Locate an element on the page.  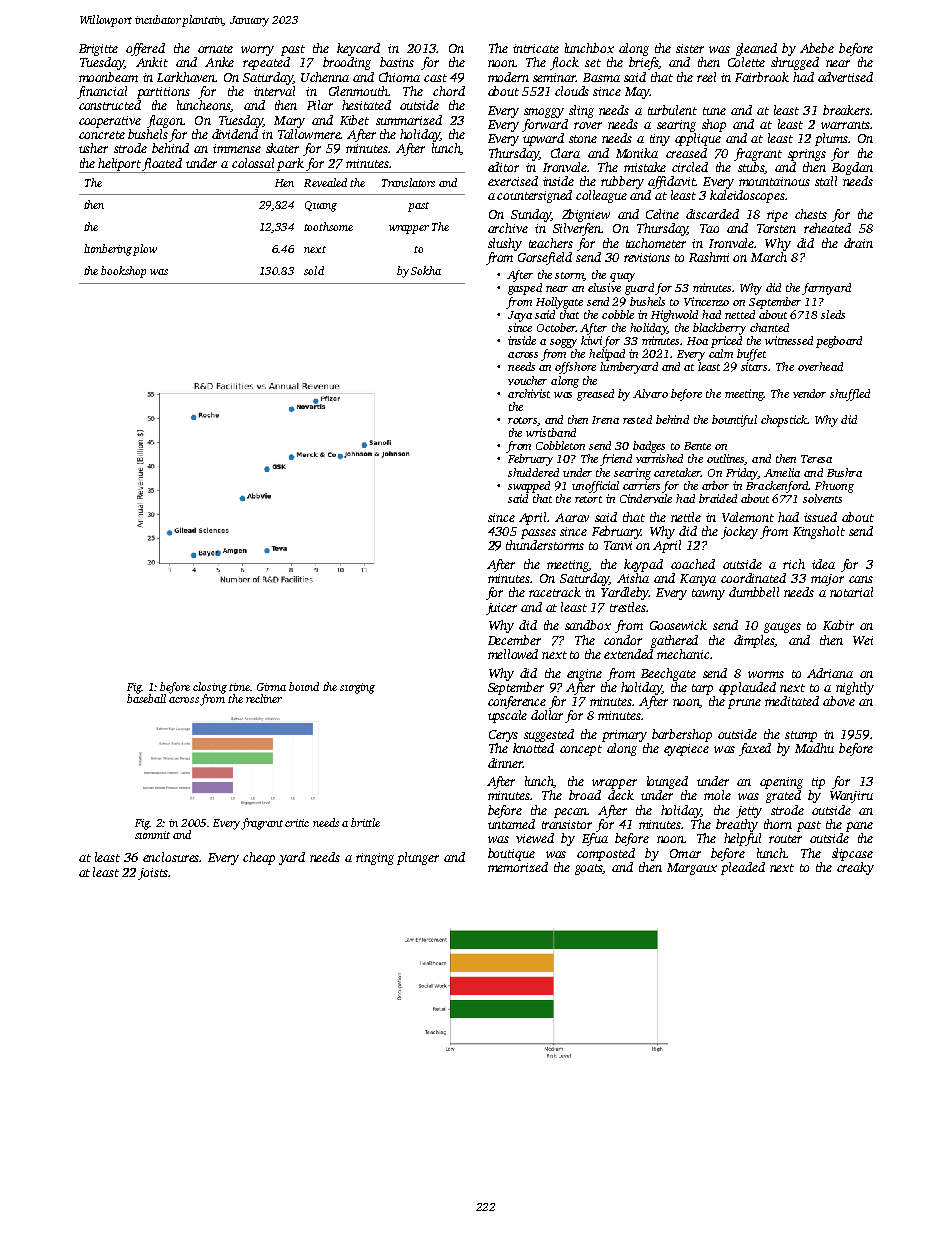
sold is located at coordinates (314, 270).
